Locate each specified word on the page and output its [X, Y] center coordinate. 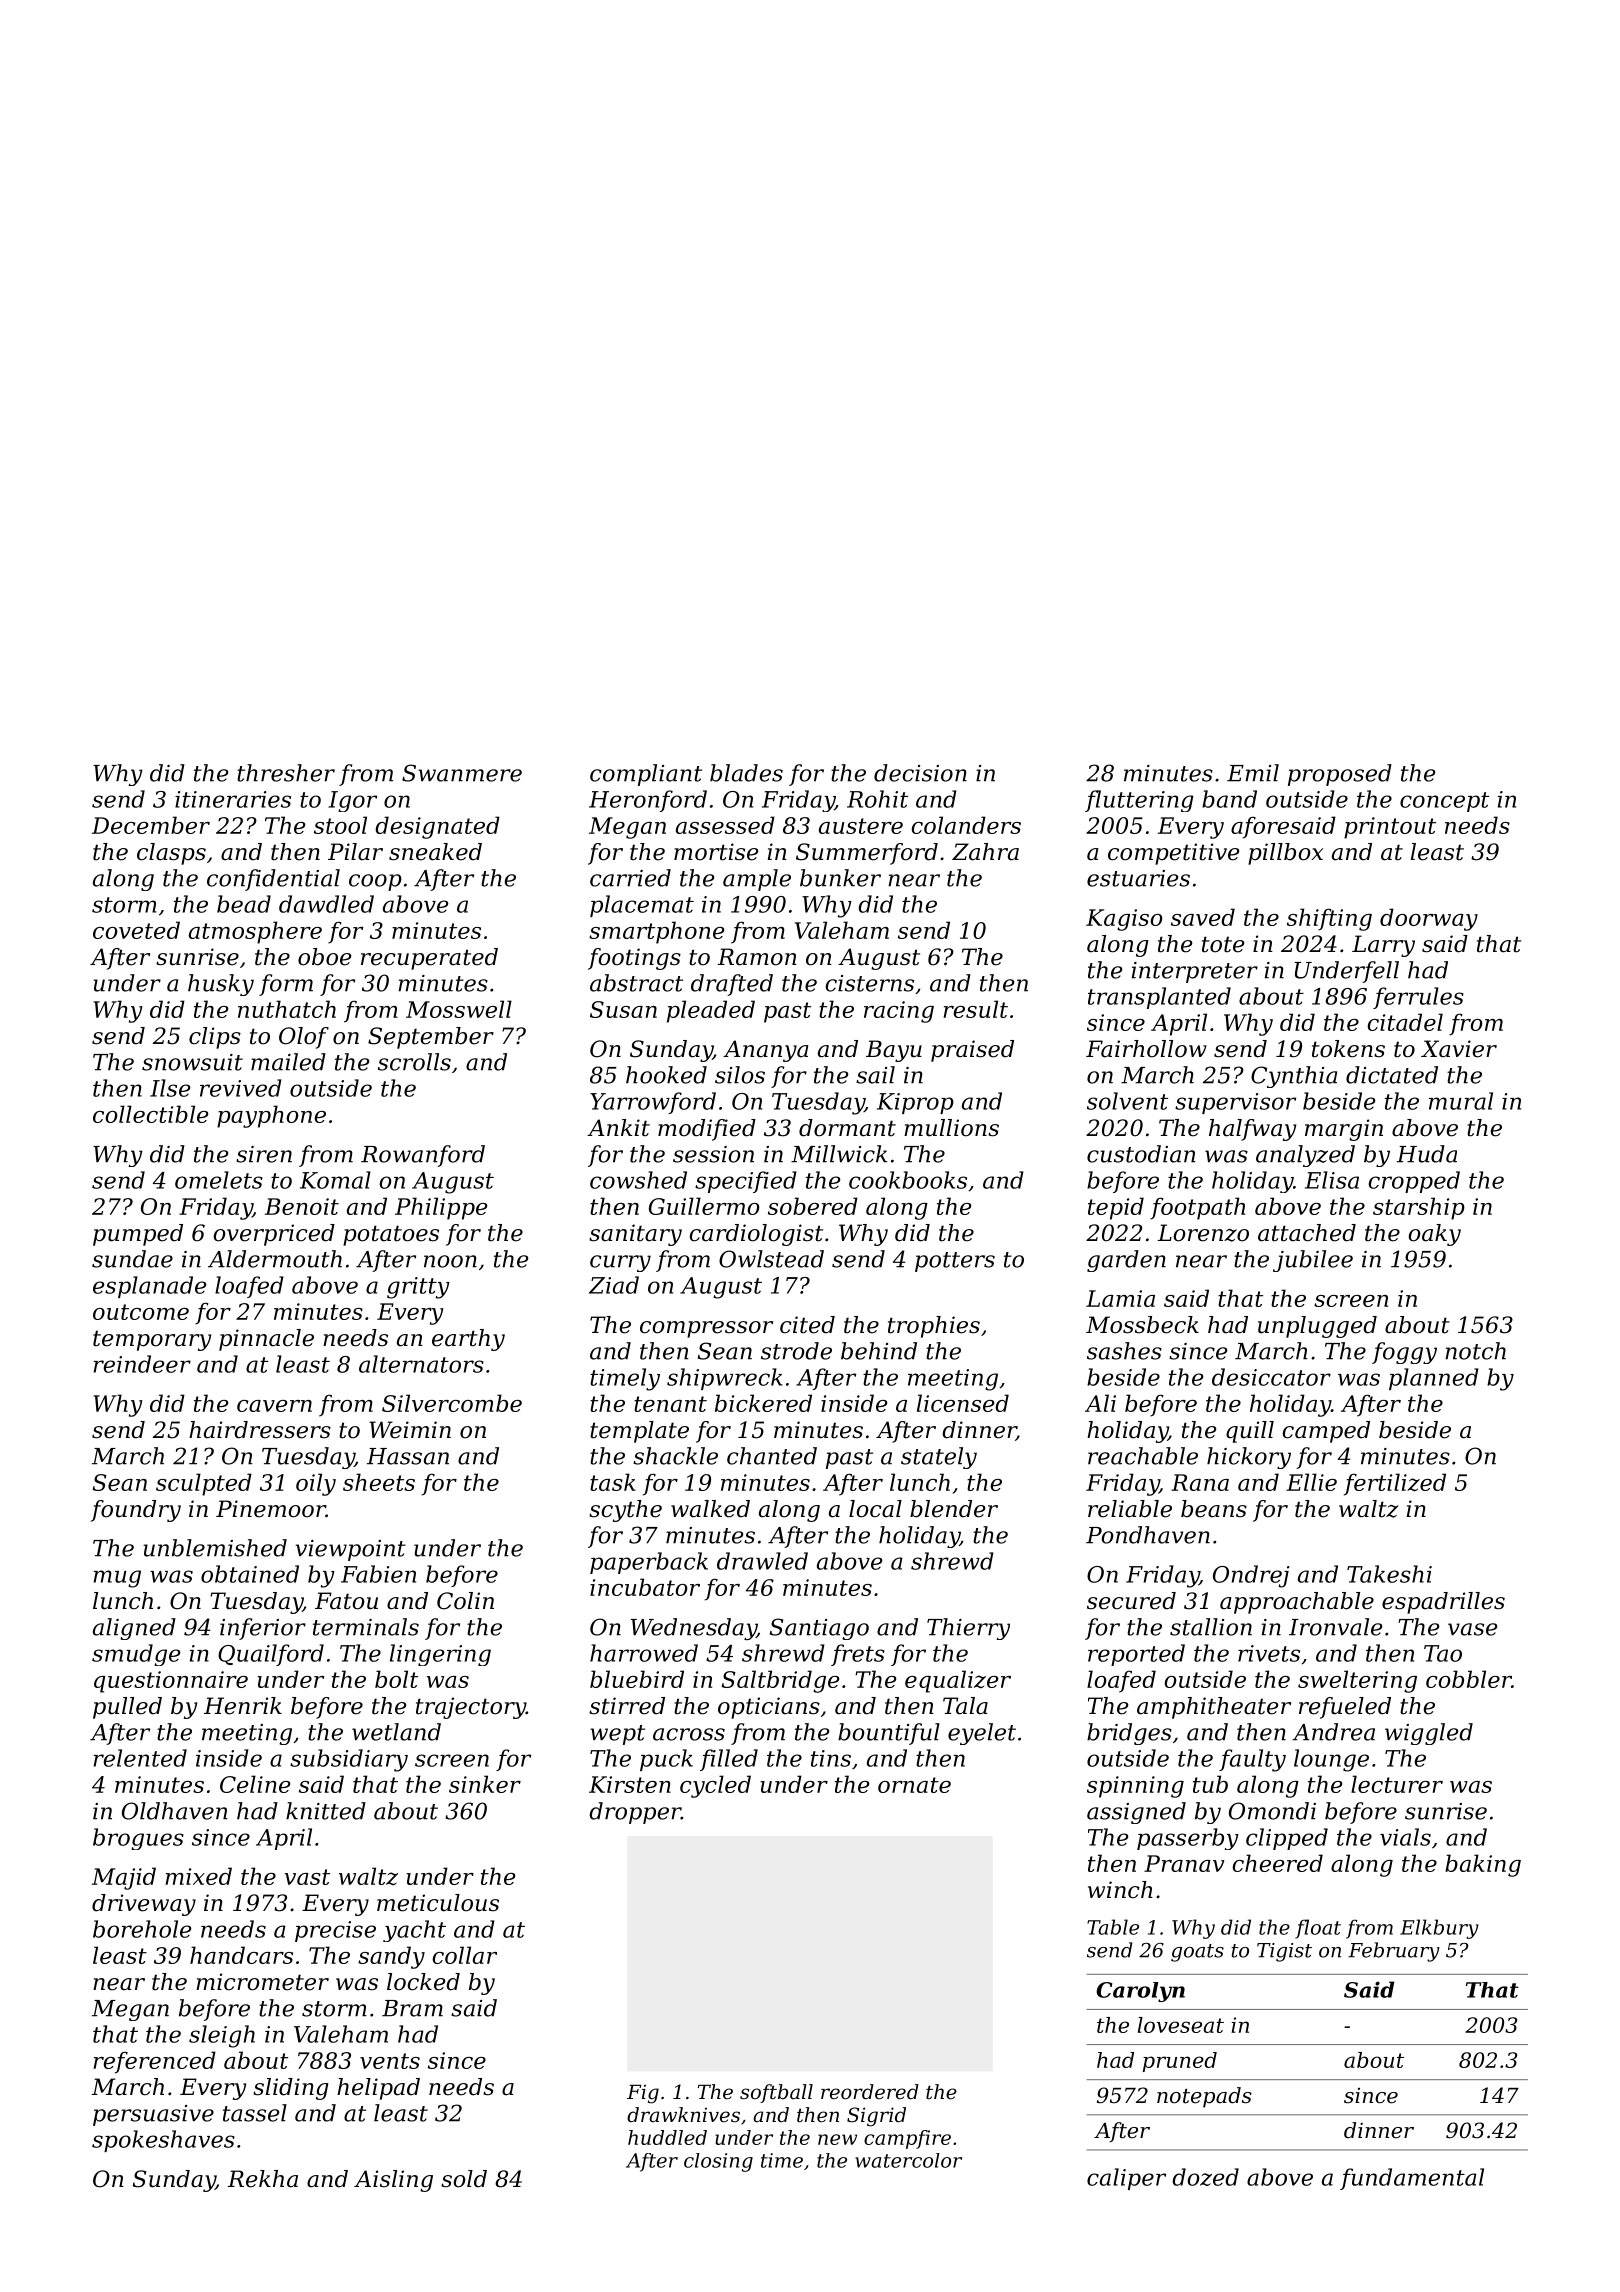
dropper [635, 1813]
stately [939, 1458]
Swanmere [462, 773]
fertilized [1395, 1484]
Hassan [408, 1456]
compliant [646, 775]
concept [1444, 802]
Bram [412, 2008]
